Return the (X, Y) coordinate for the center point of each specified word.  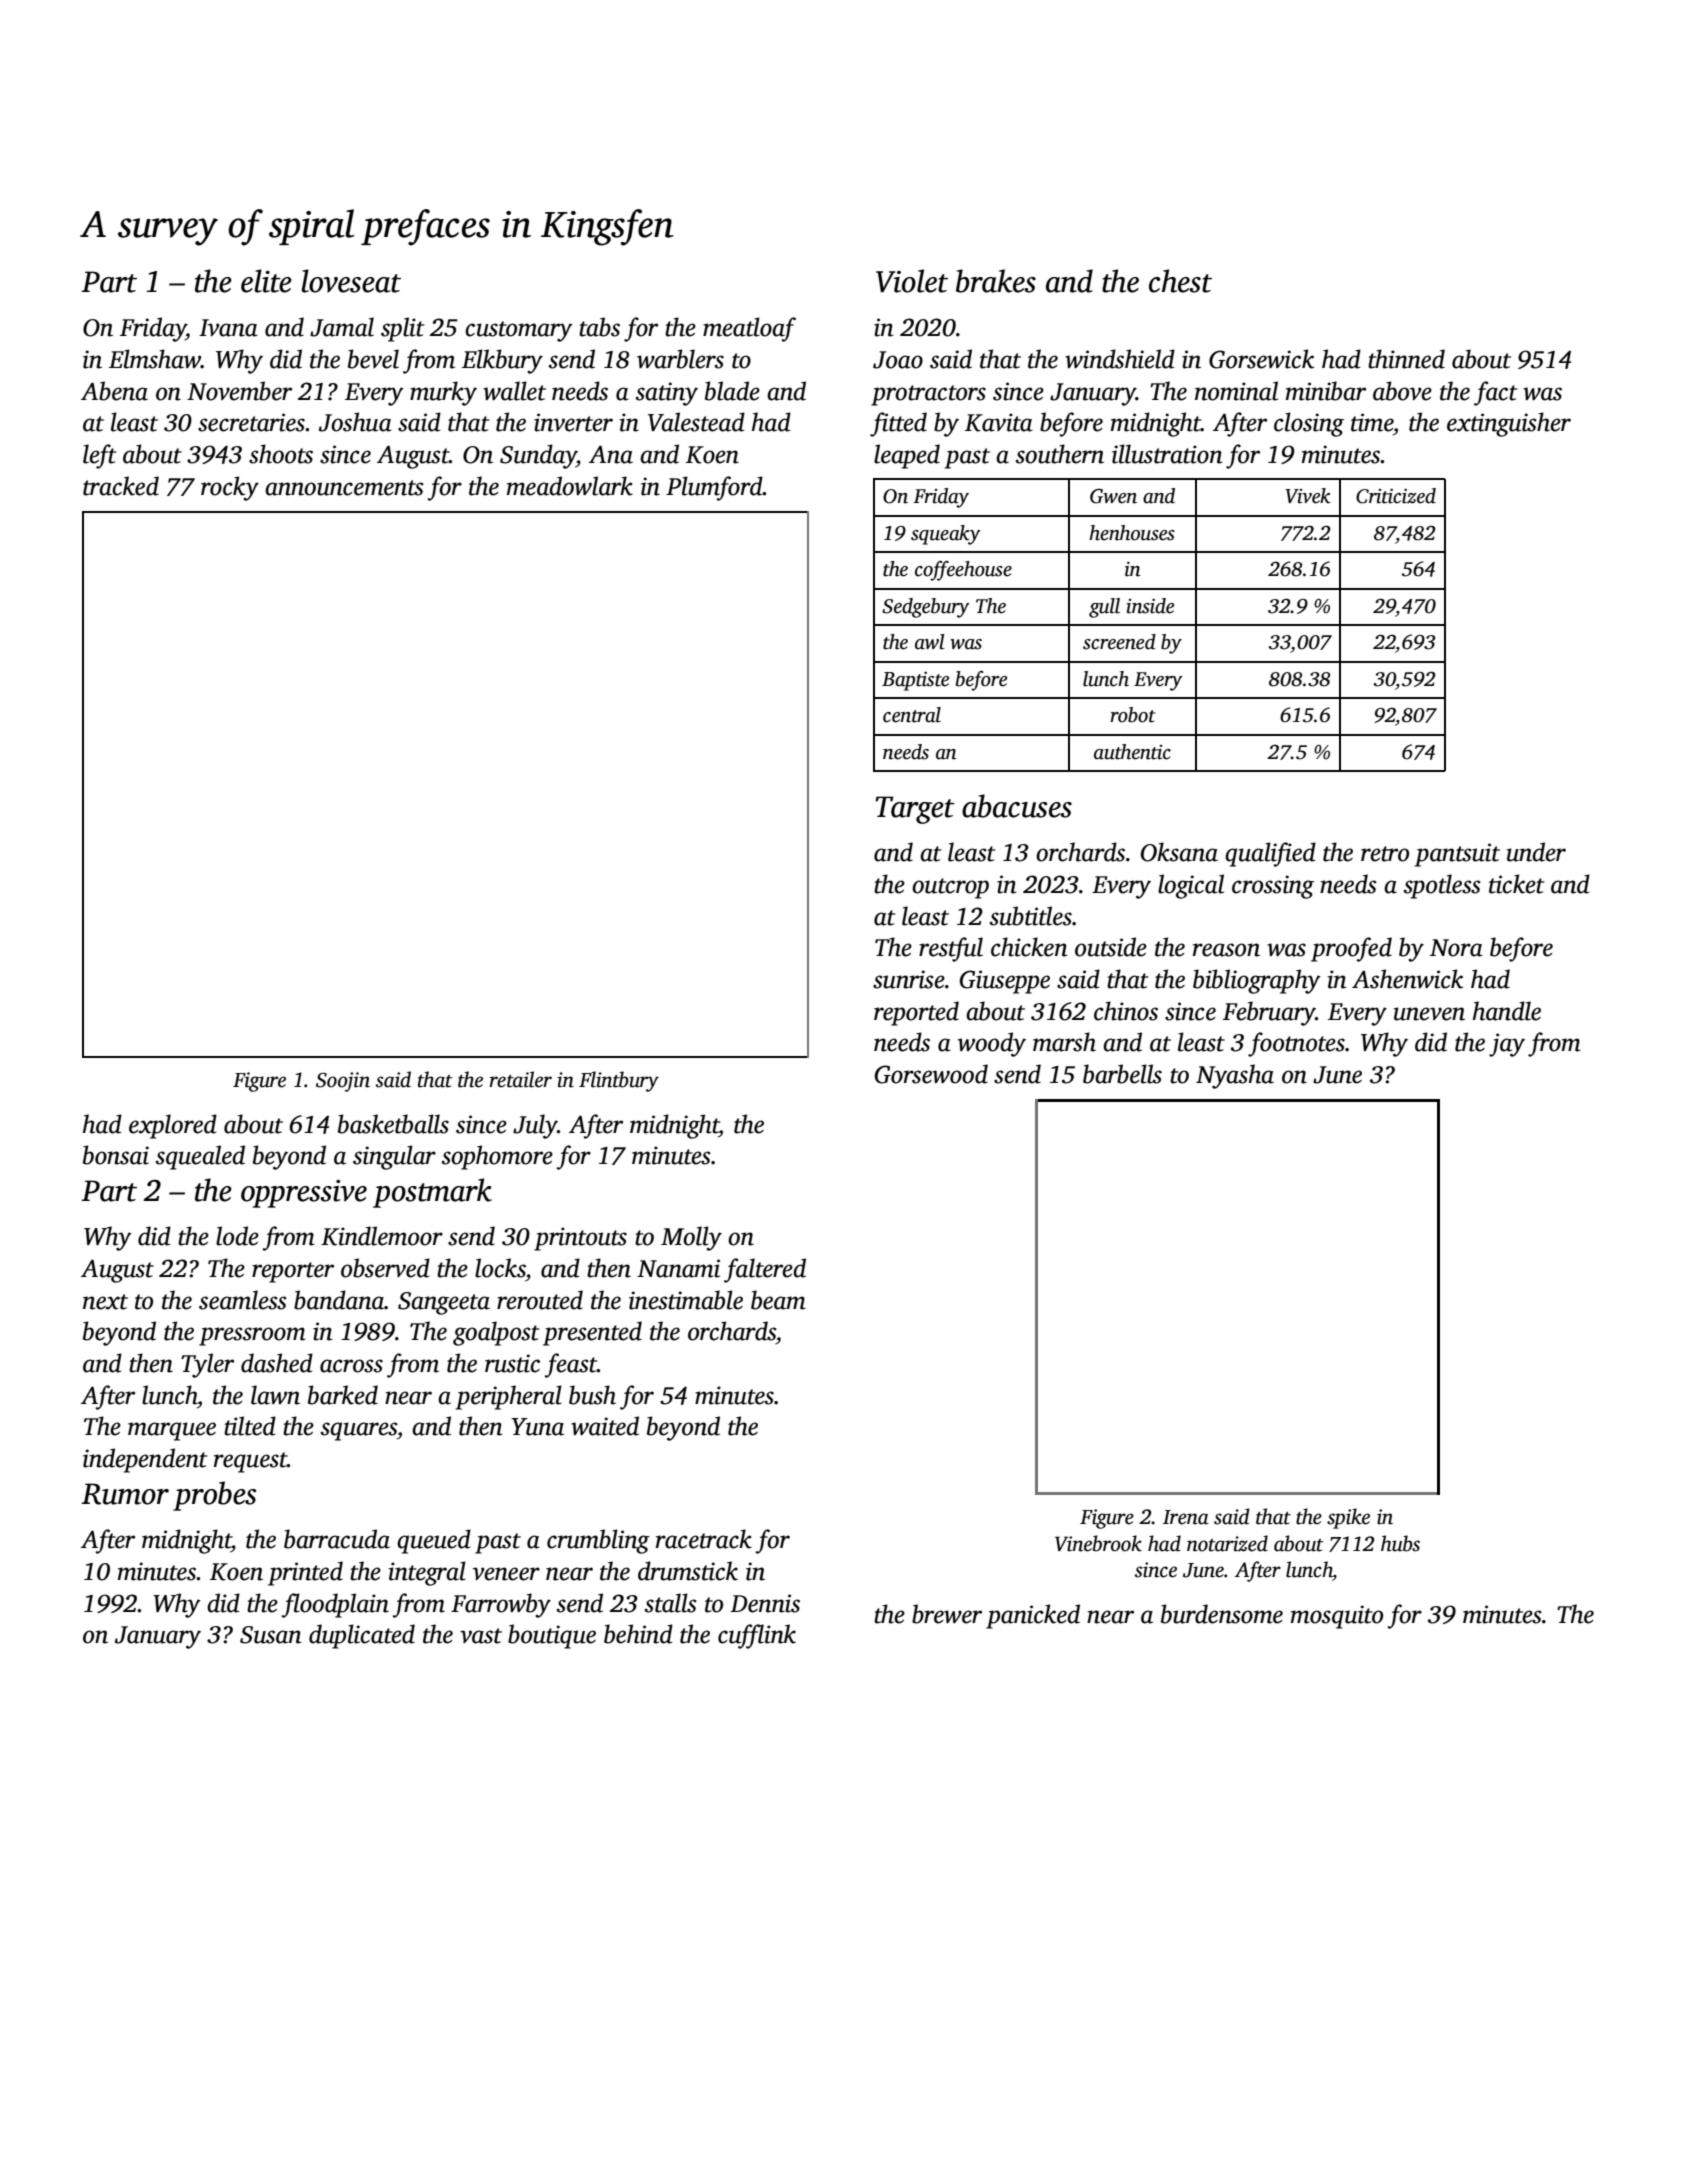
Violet (912, 281)
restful (951, 949)
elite (266, 281)
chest (1180, 281)
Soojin (343, 1082)
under (1536, 852)
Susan (271, 1635)
